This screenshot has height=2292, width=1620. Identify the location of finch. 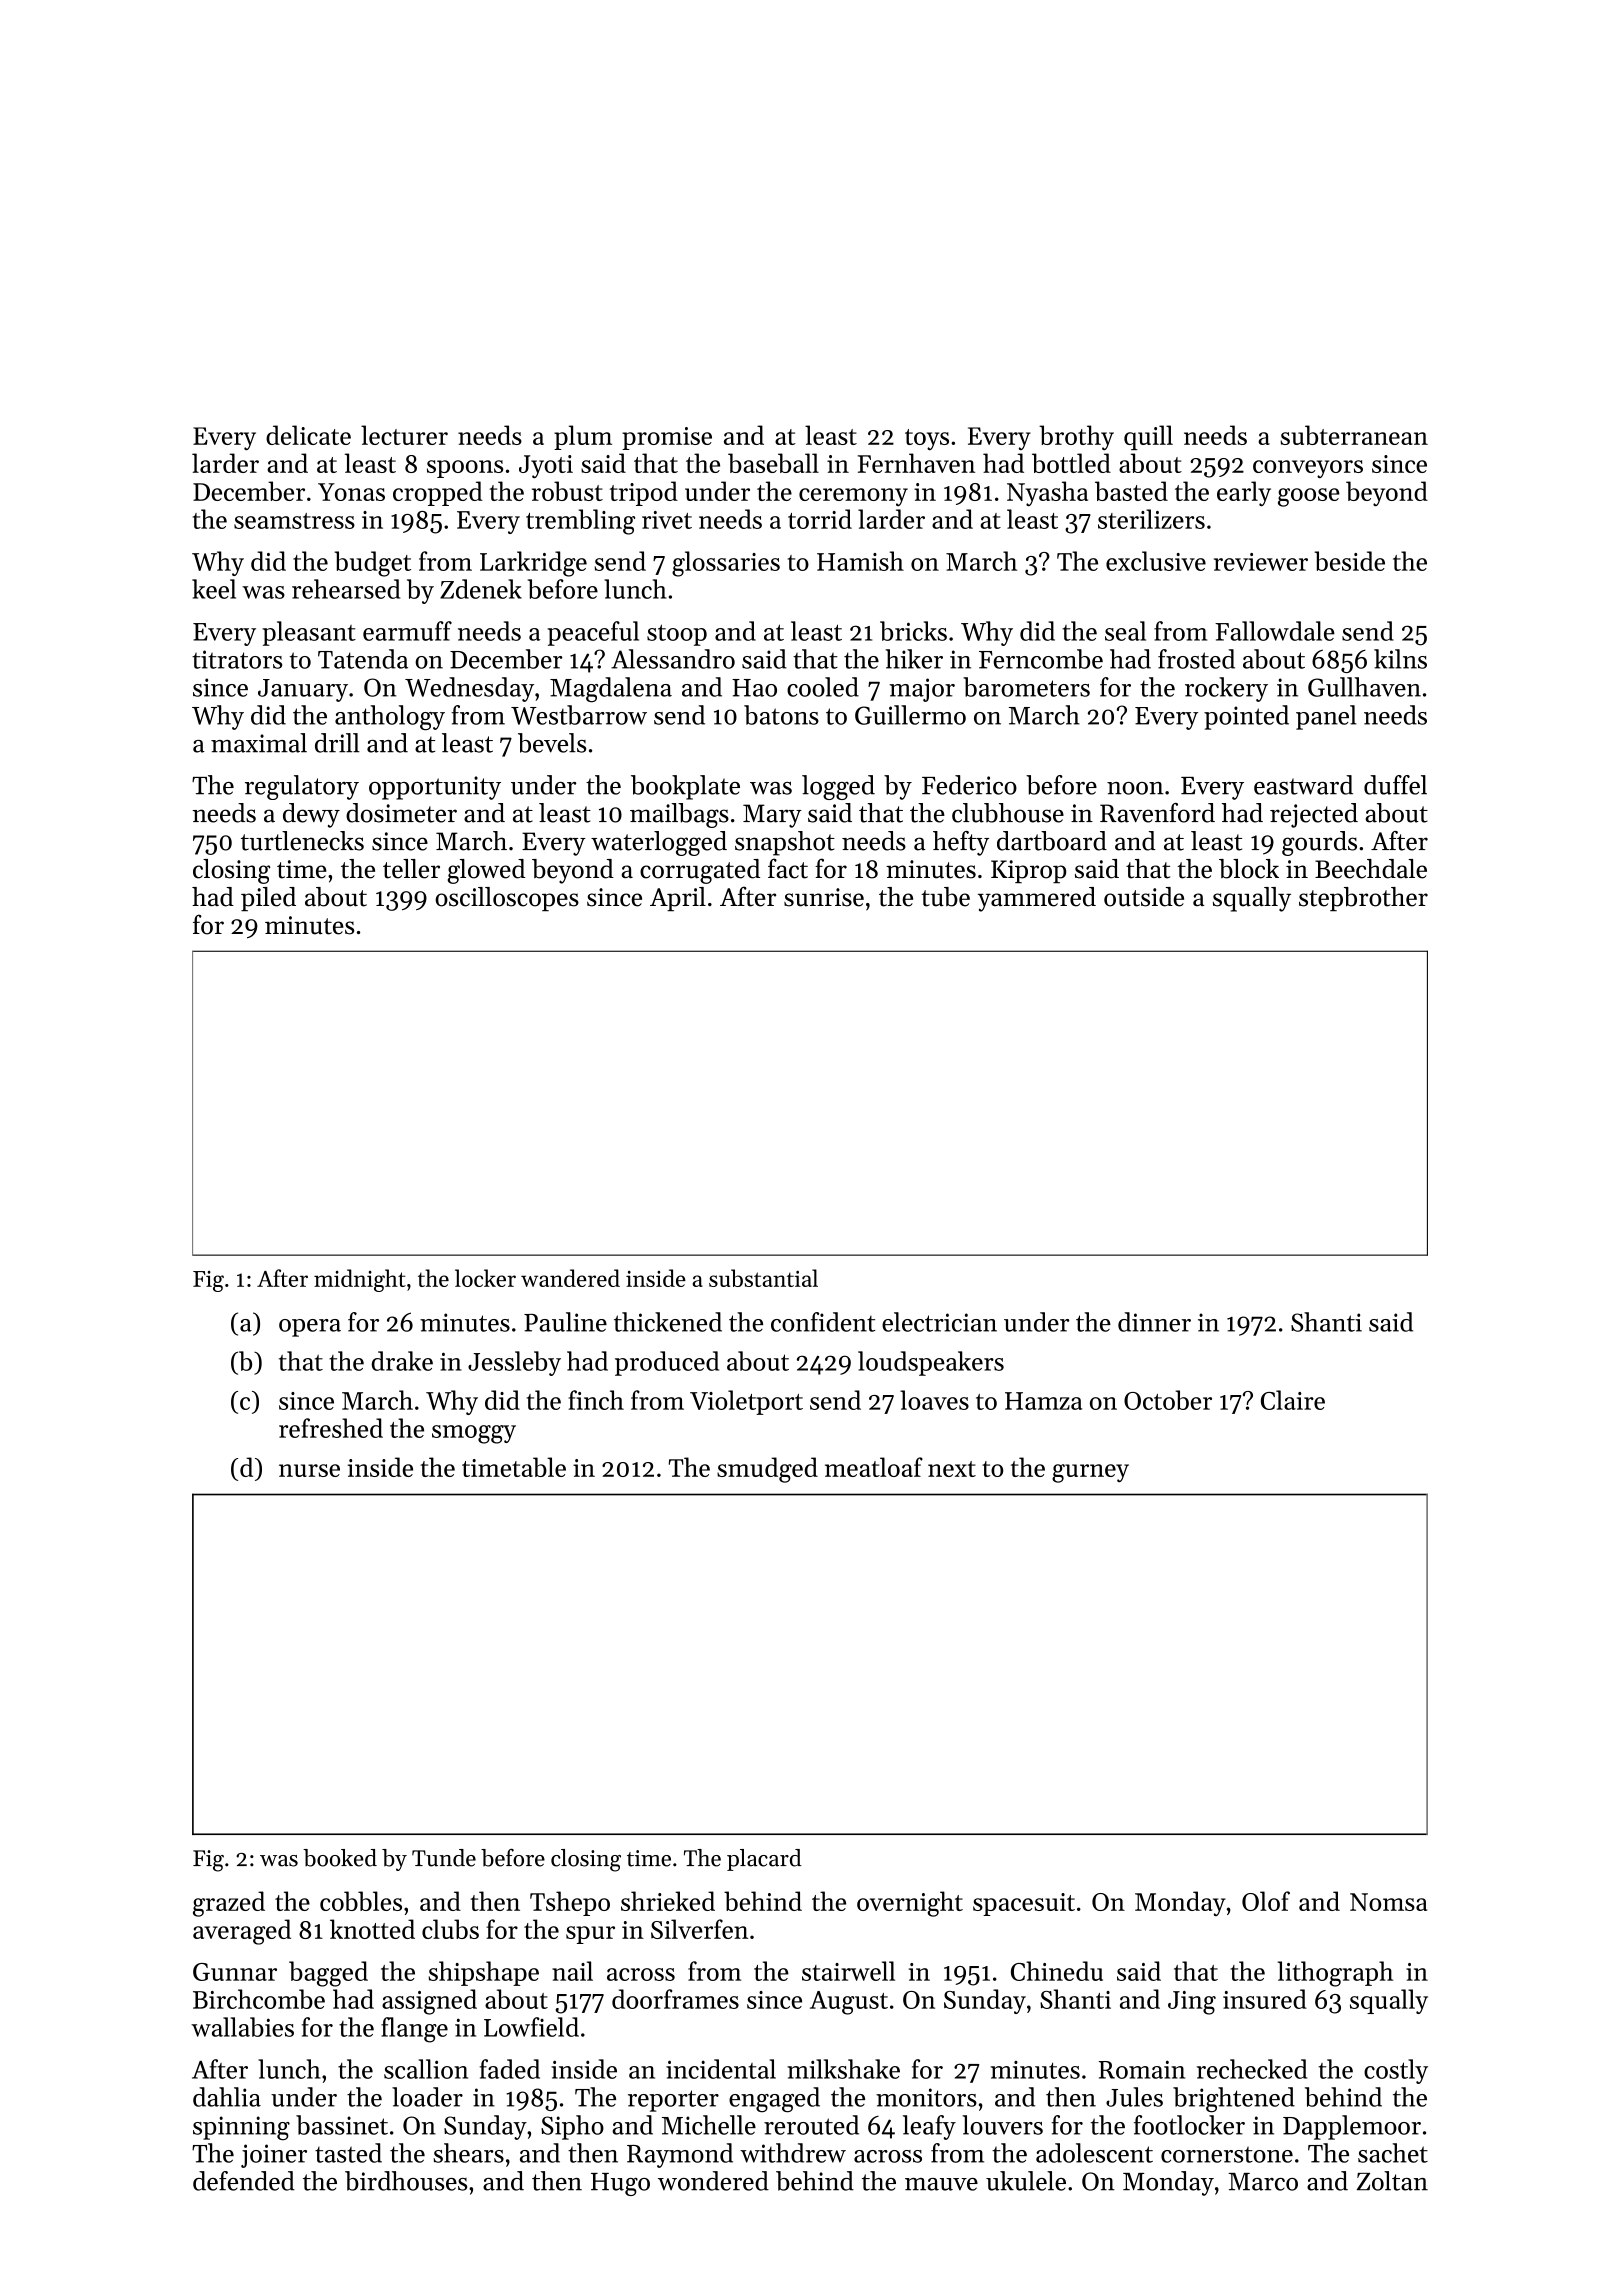
(596, 1400).
